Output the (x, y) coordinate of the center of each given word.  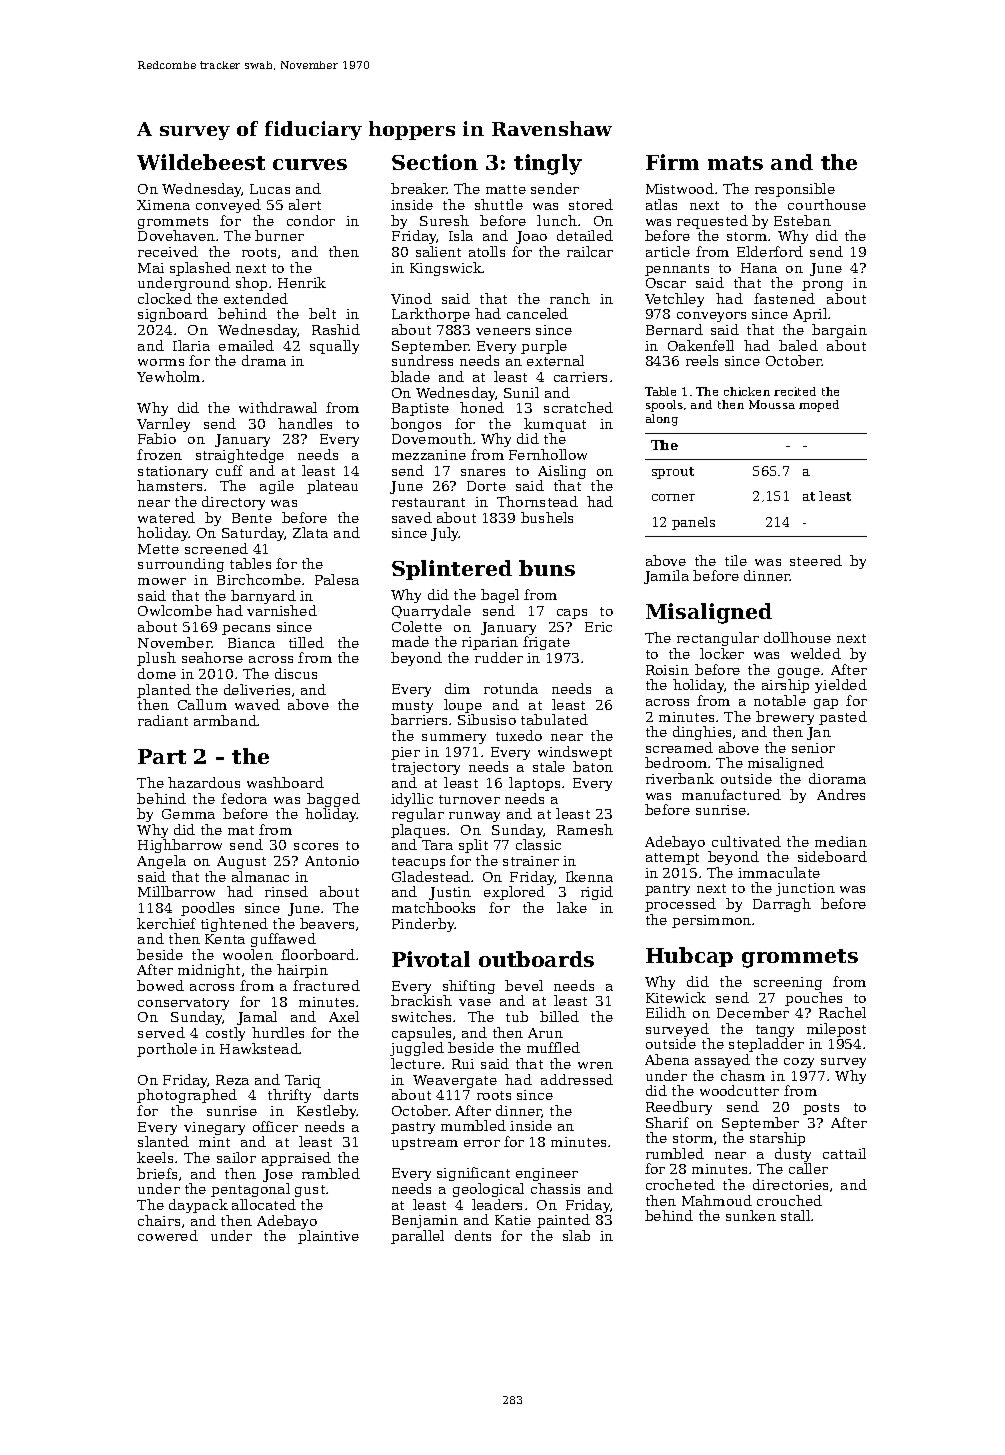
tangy (775, 1031)
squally (334, 347)
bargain (839, 331)
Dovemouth (432, 438)
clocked (165, 298)
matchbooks (433, 907)
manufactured (731, 794)
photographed (187, 1096)
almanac (260, 876)
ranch (570, 298)
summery (454, 739)
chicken (747, 391)
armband (225, 720)
